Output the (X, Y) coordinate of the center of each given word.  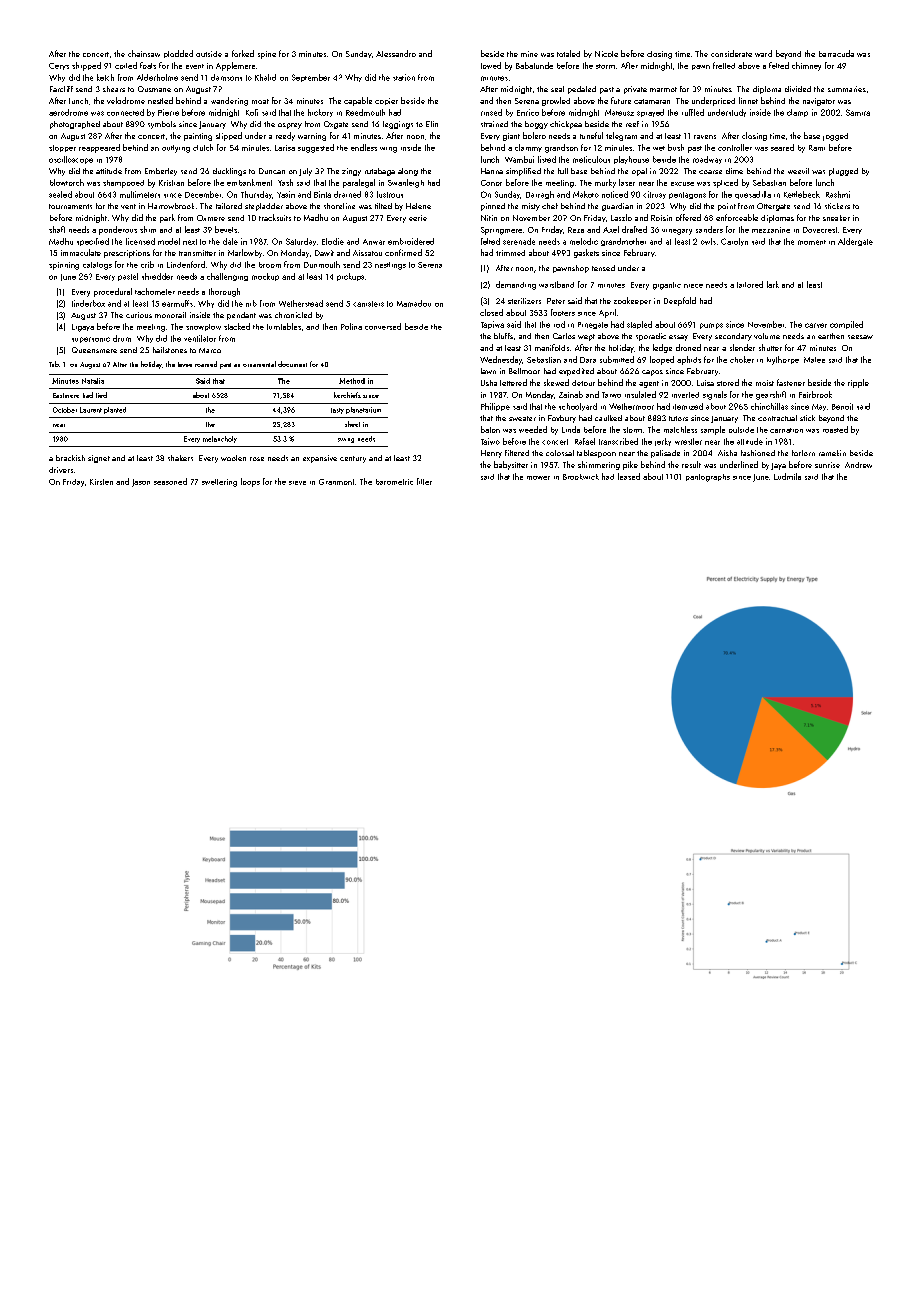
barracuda (836, 53)
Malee (814, 360)
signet (99, 459)
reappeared (99, 148)
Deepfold (680, 301)
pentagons (687, 195)
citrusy (654, 195)
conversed (383, 326)
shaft (57, 229)
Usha (489, 383)
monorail (170, 315)
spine (267, 55)
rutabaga (380, 172)
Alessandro (396, 53)
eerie (418, 218)
